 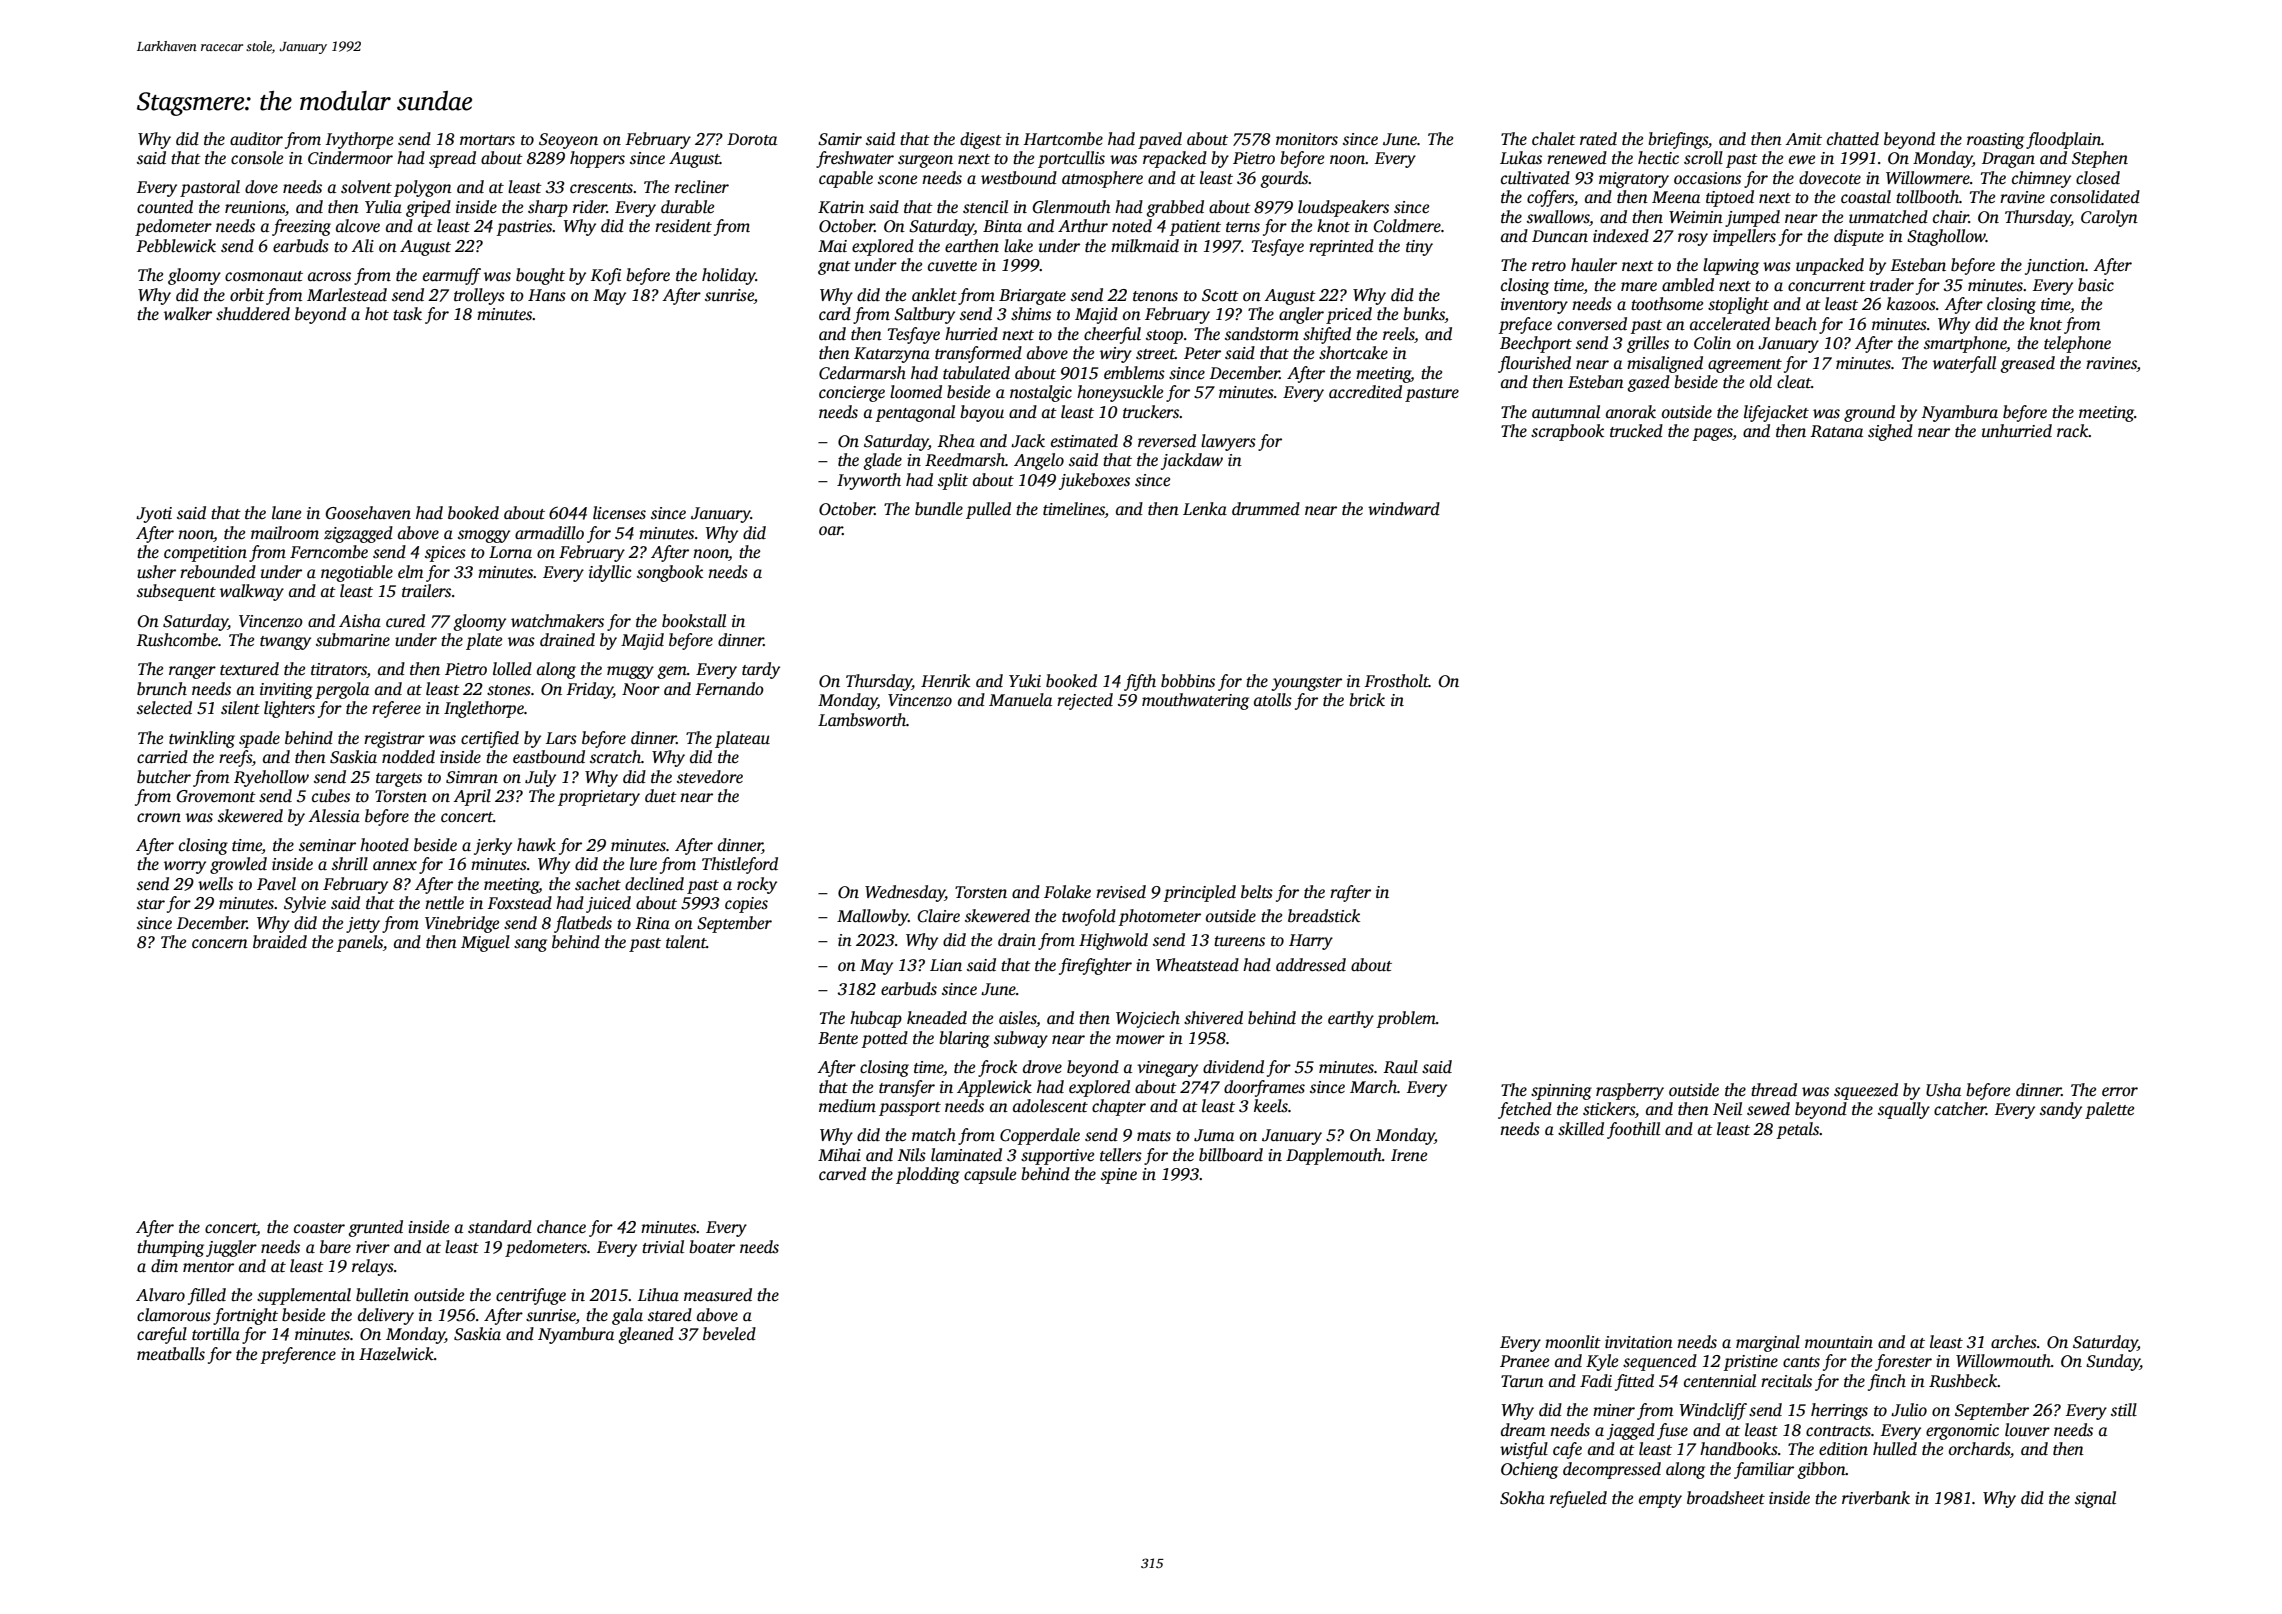 I want to click on vinegary, so click(x=1167, y=1069).
